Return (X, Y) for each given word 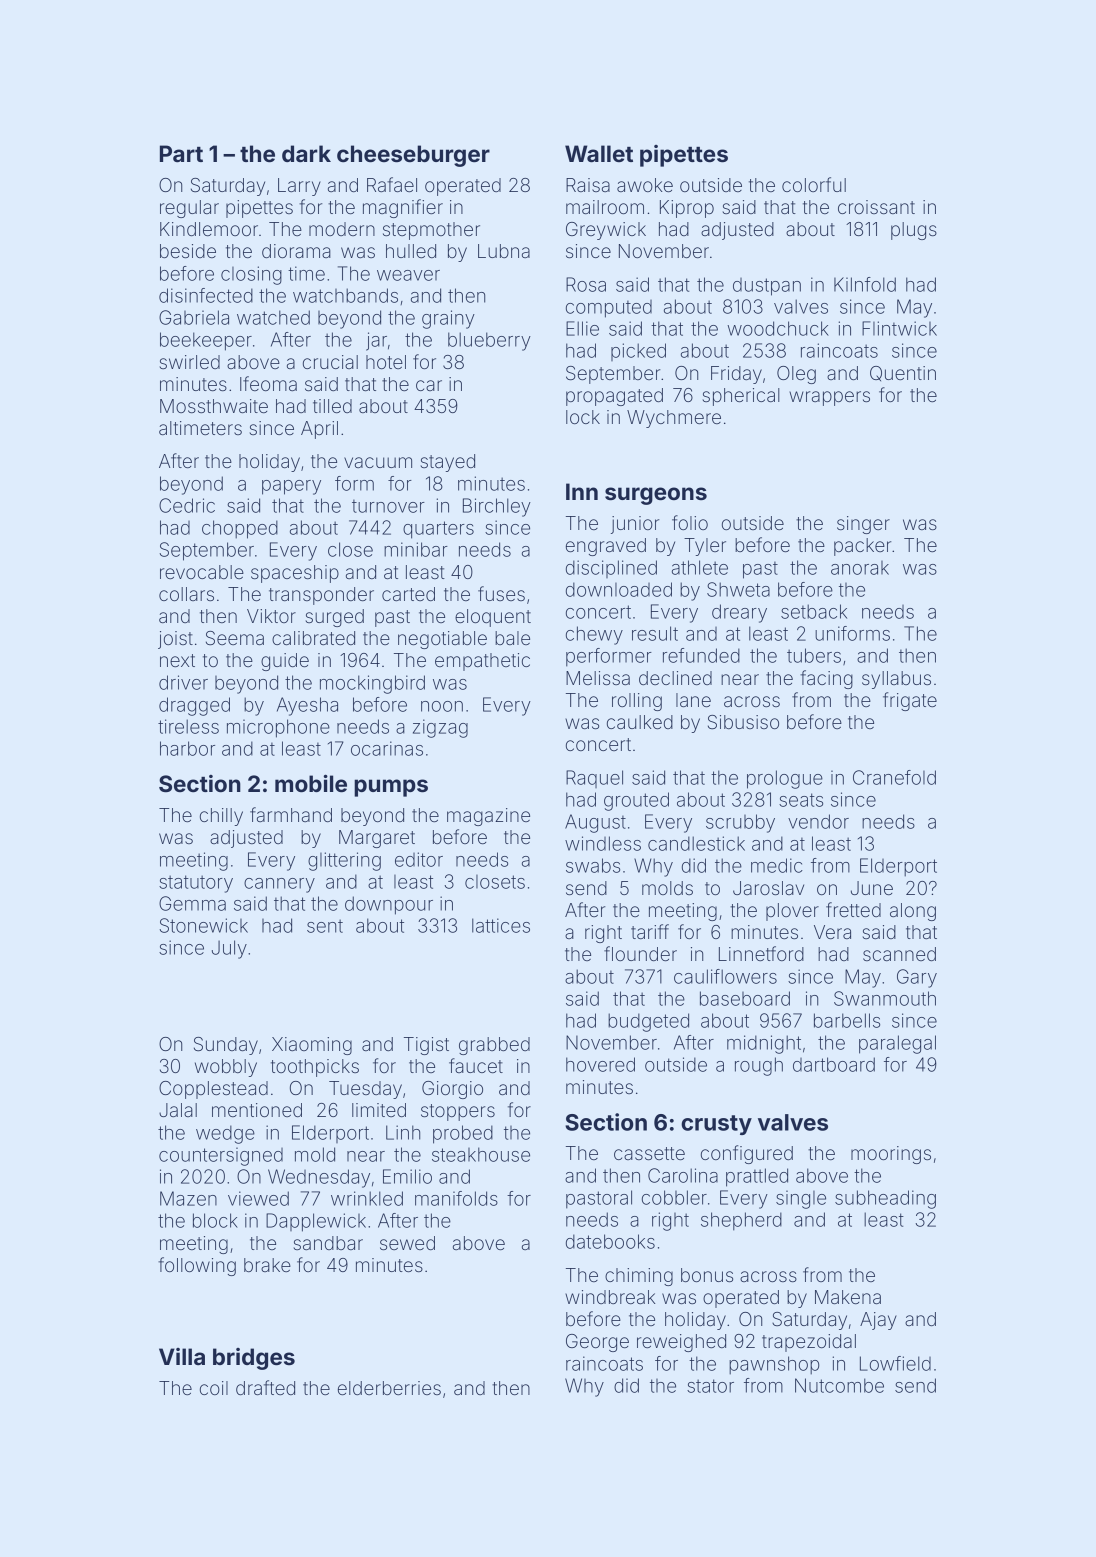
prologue (785, 779)
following (197, 1266)
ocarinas (387, 748)
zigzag (440, 728)
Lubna (504, 251)
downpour (389, 905)
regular (189, 209)
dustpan (767, 287)
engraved (606, 547)
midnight (764, 1044)
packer (862, 547)
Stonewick (204, 925)
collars (186, 594)
